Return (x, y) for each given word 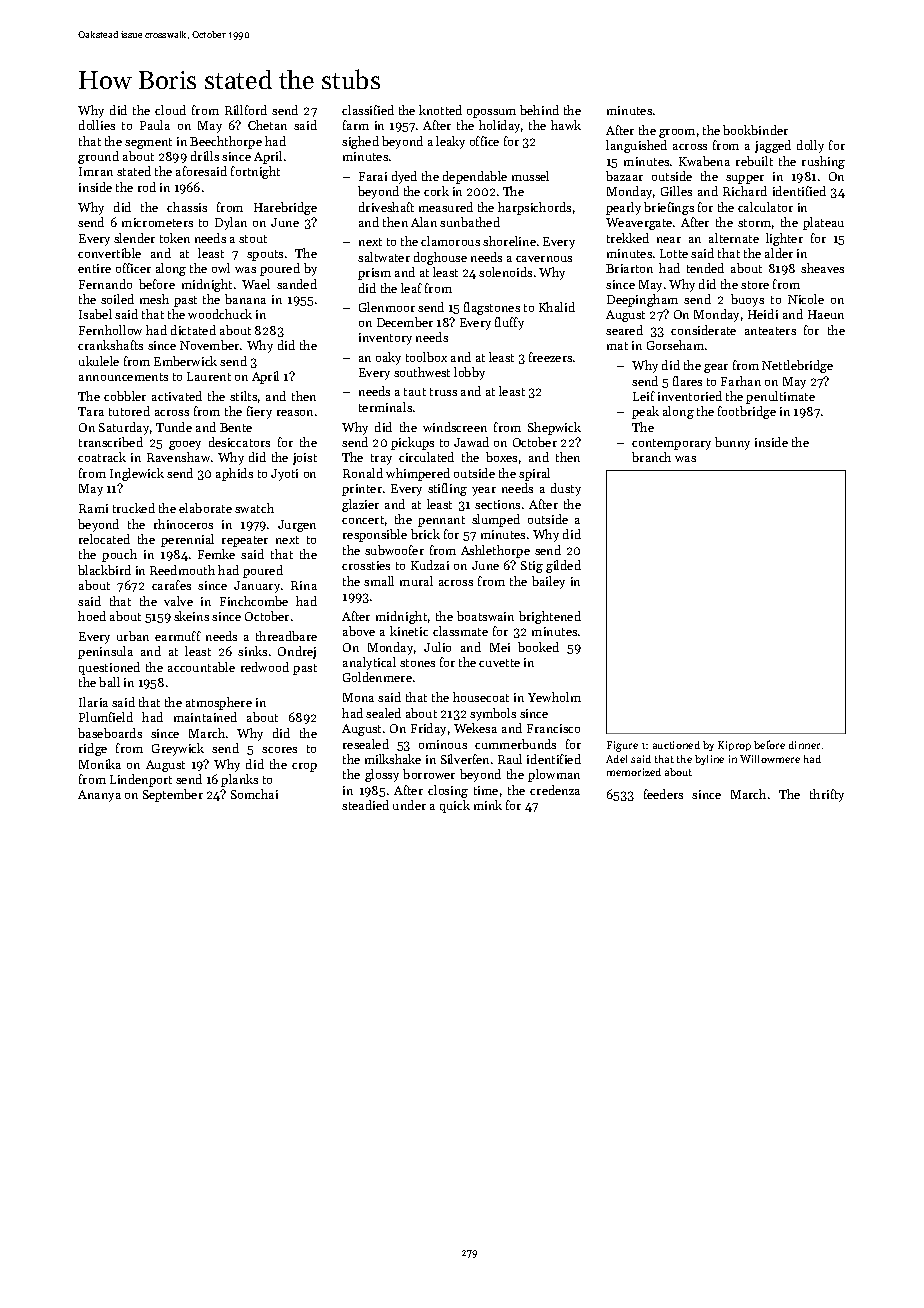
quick (455, 806)
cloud (170, 110)
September (173, 795)
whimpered (418, 474)
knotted (440, 110)
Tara (91, 411)
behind (539, 110)
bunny (732, 443)
